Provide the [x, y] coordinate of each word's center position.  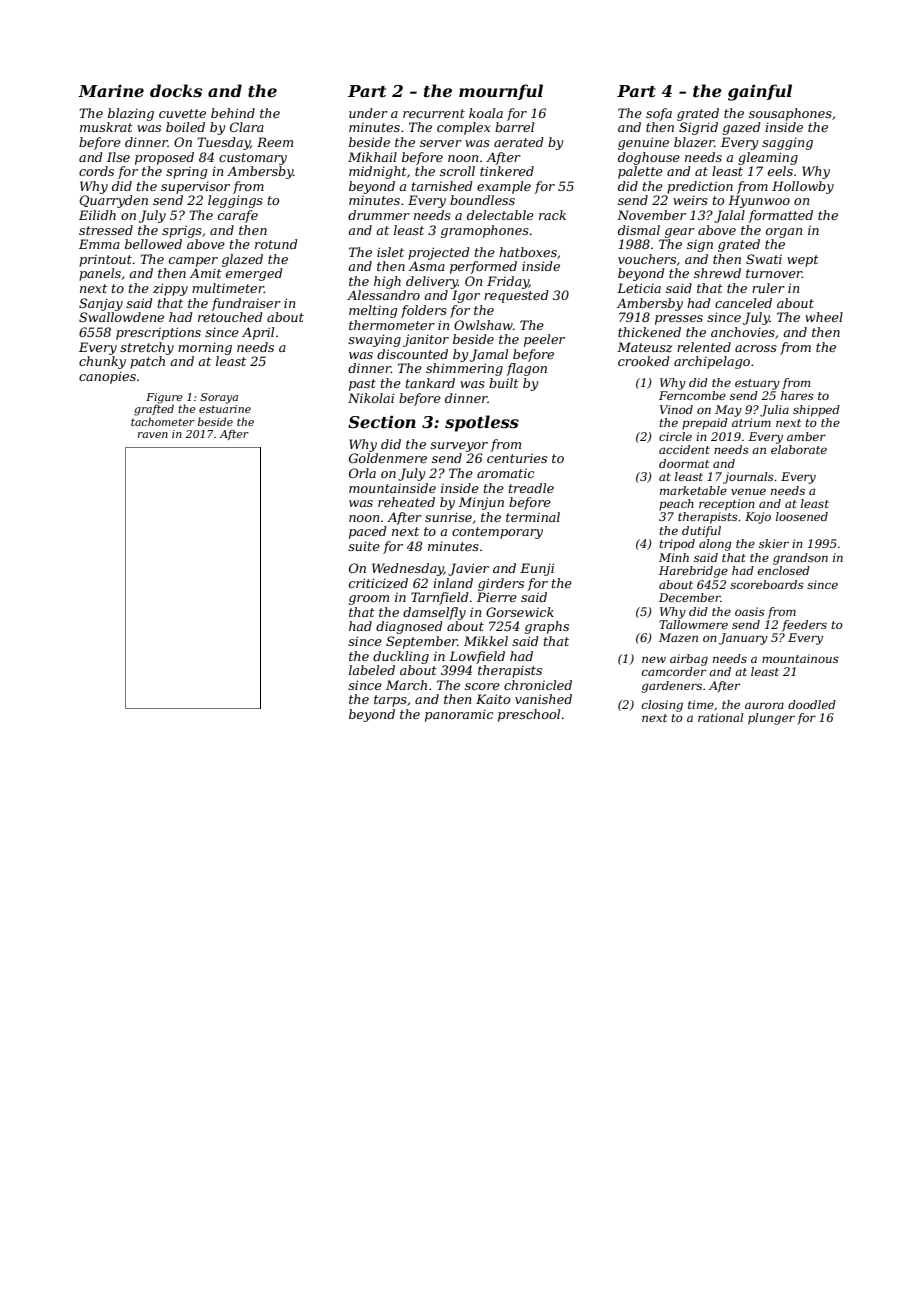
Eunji [537, 569]
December [690, 597]
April [258, 333]
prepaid [705, 424]
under [368, 113]
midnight [378, 172]
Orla [362, 473]
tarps [390, 701]
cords [96, 171]
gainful [760, 92]
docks [176, 90]
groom [369, 600]
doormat [684, 463]
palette [640, 172]
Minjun [481, 503]
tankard [430, 383]
